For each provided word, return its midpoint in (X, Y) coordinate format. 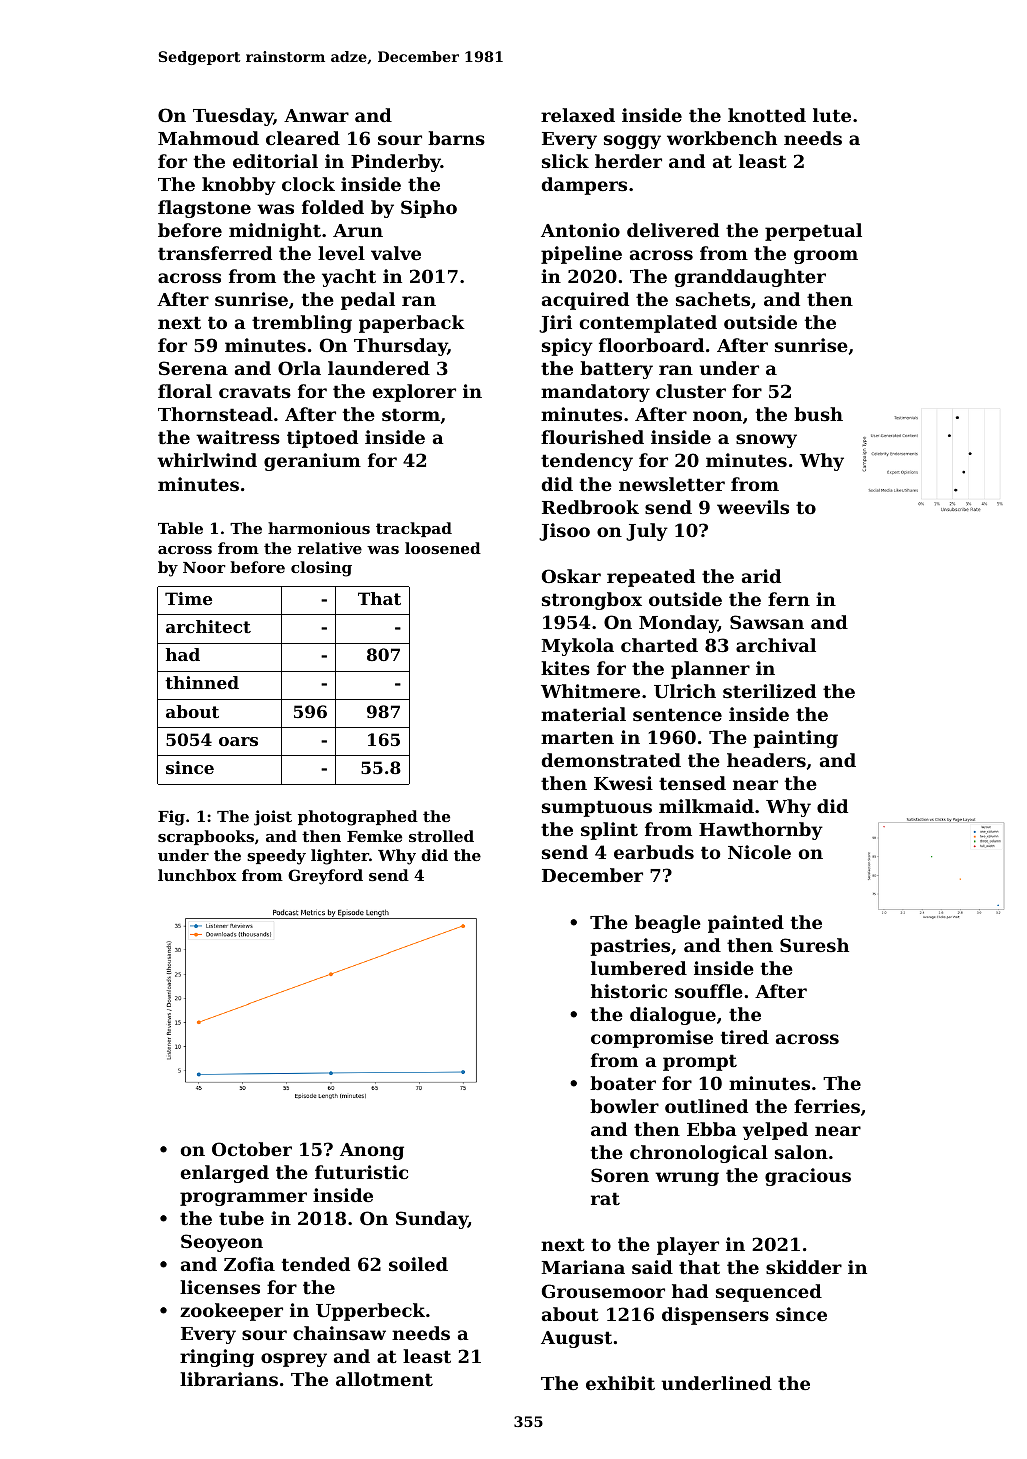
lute (832, 115)
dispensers (715, 1316)
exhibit (620, 1383)
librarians (229, 1379)
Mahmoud (208, 138)
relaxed (578, 115)
